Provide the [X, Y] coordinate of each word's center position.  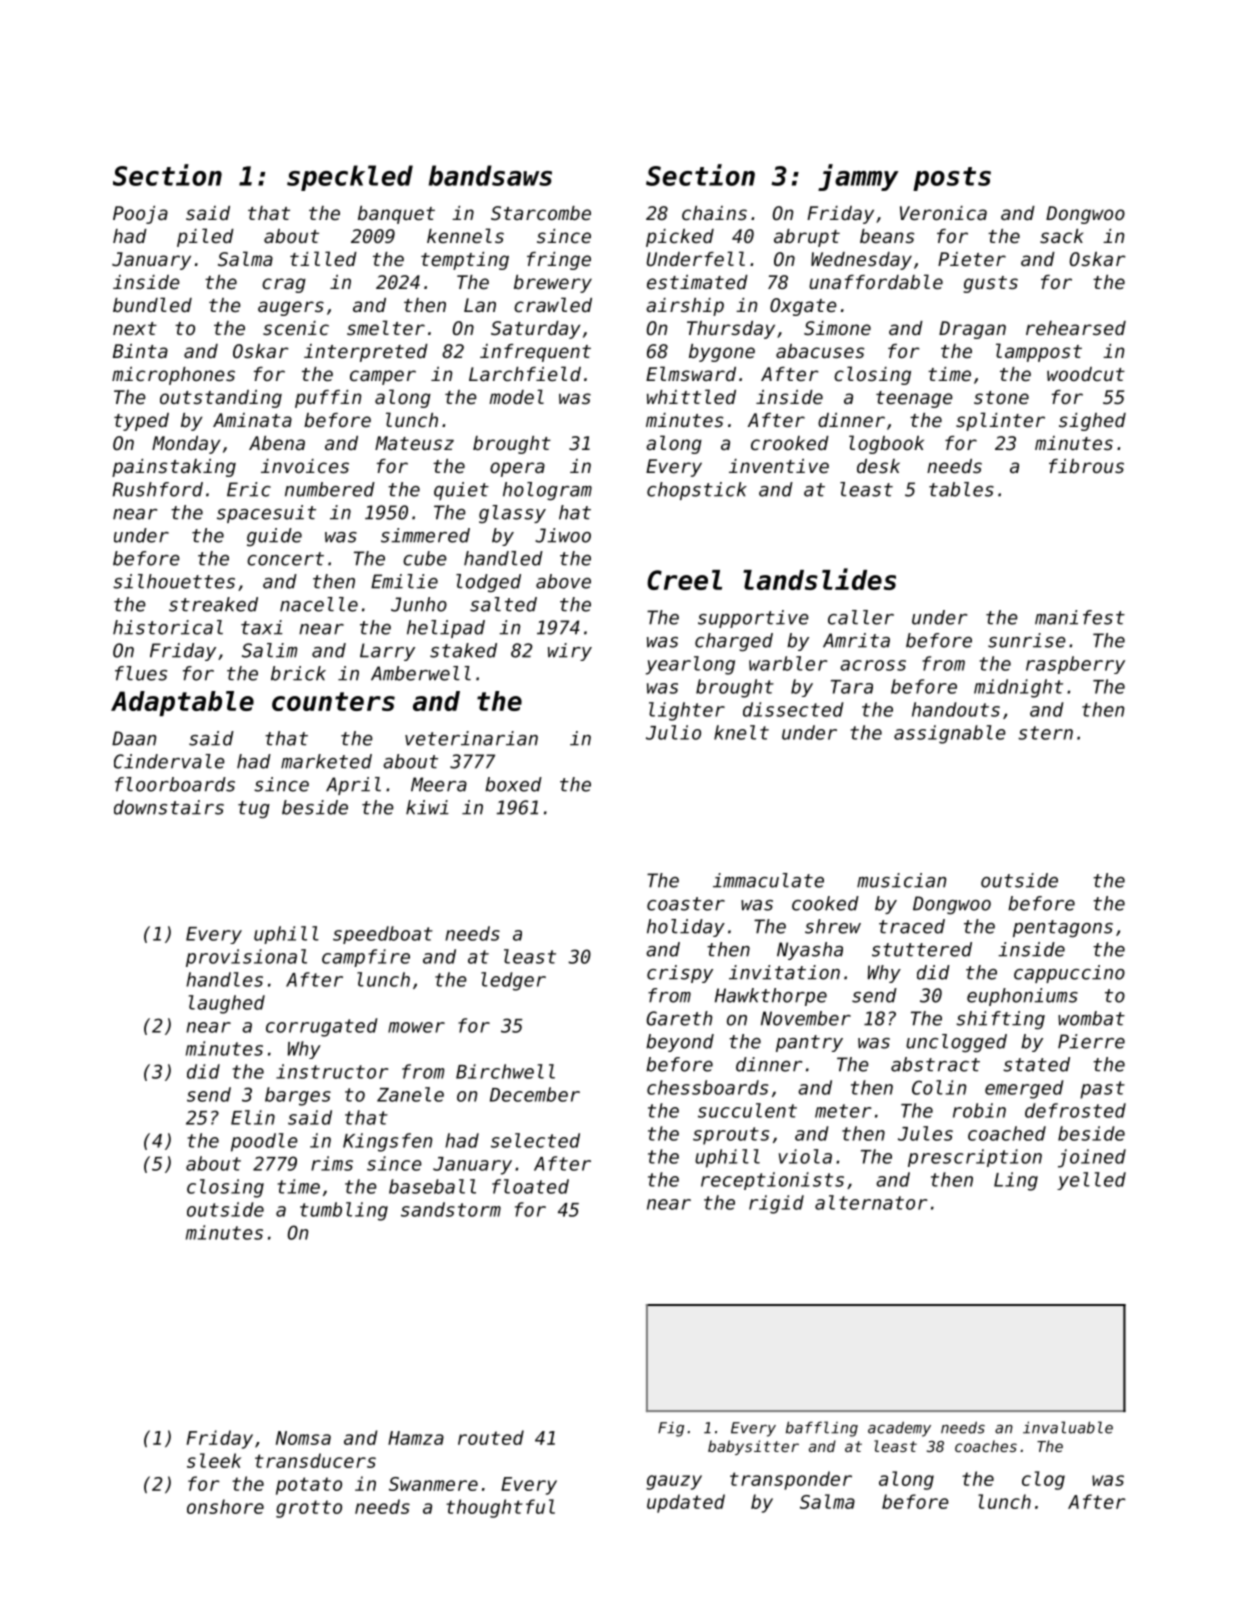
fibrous [1086, 466]
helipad [446, 629]
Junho [419, 604]
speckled [350, 178]
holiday [686, 928]
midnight [1018, 688]
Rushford [158, 489]
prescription [975, 1158]
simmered [425, 535]
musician [901, 880]
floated [530, 1186]
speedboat [383, 935]
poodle [264, 1142]
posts [952, 179]
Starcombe [541, 213]
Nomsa [303, 1438]
